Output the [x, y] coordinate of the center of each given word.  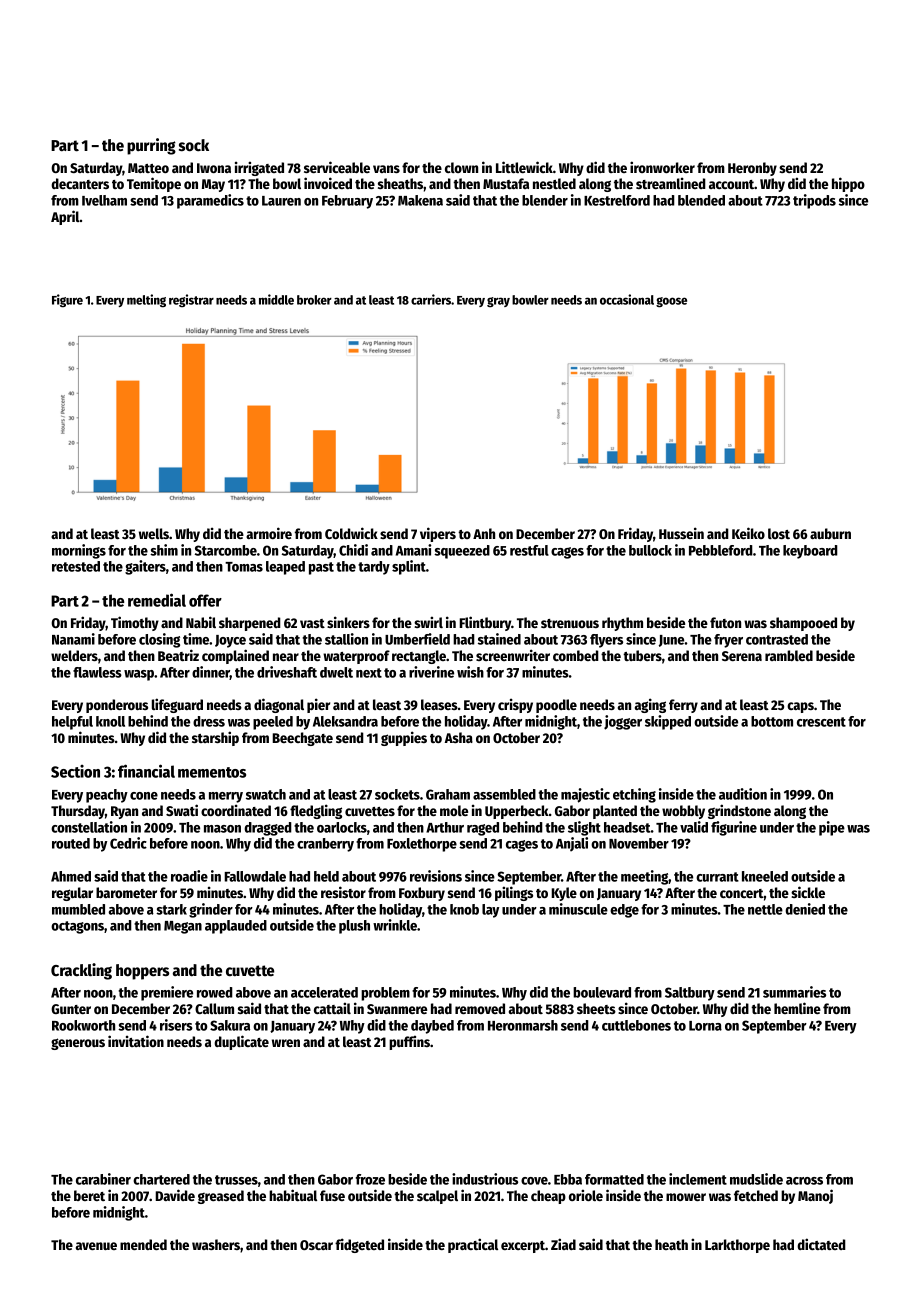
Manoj [815, 1196]
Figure [67, 301]
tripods [814, 201]
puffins [409, 1042]
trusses [236, 1180]
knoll [110, 721]
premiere [167, 993]
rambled [789, 655]
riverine [431, 672]
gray [498, 302]
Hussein [681, 533]
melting [146, 301]
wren [286, 1043]
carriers [431, 299]
